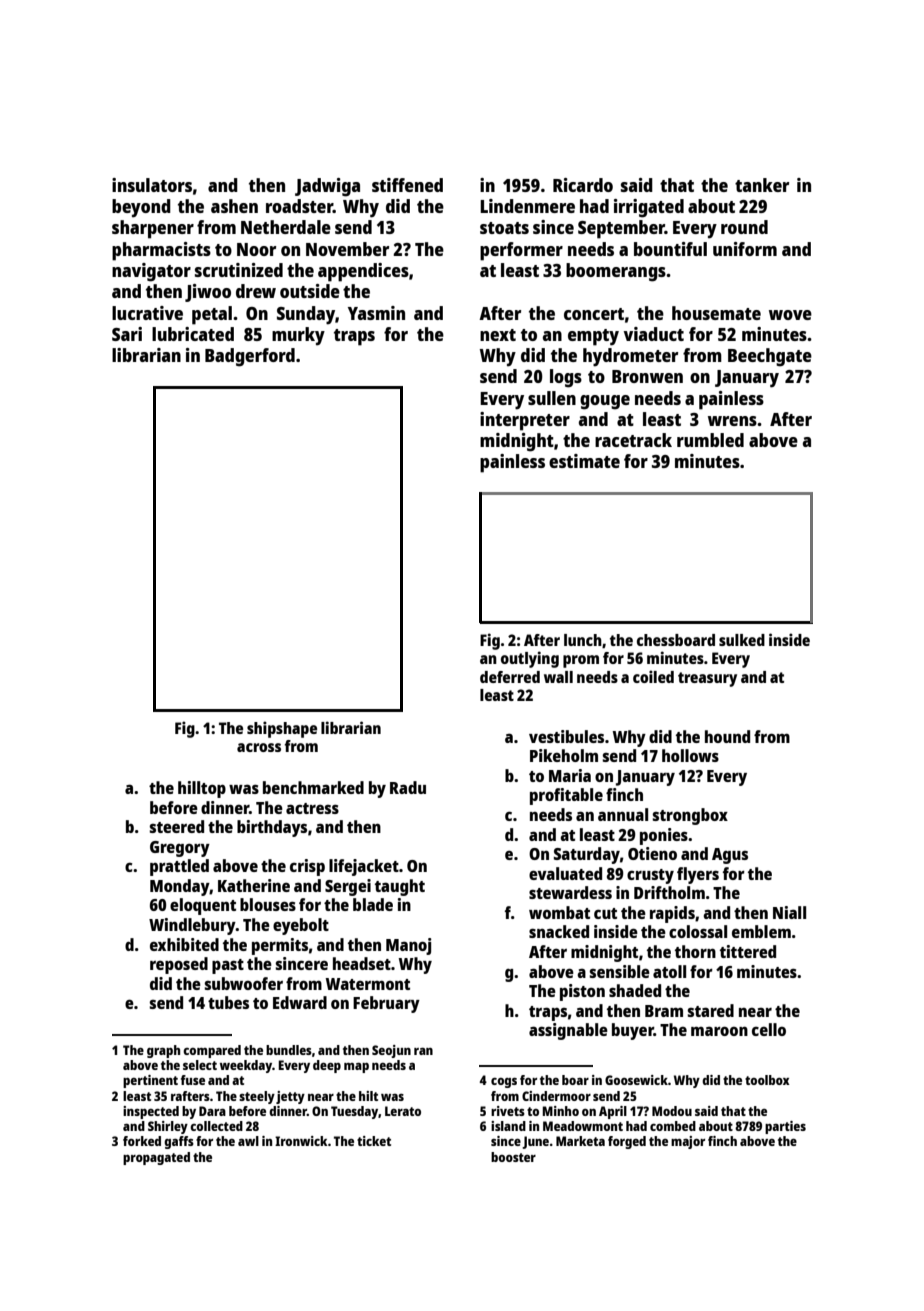  I want to click on booster, so click(513, 1157).
